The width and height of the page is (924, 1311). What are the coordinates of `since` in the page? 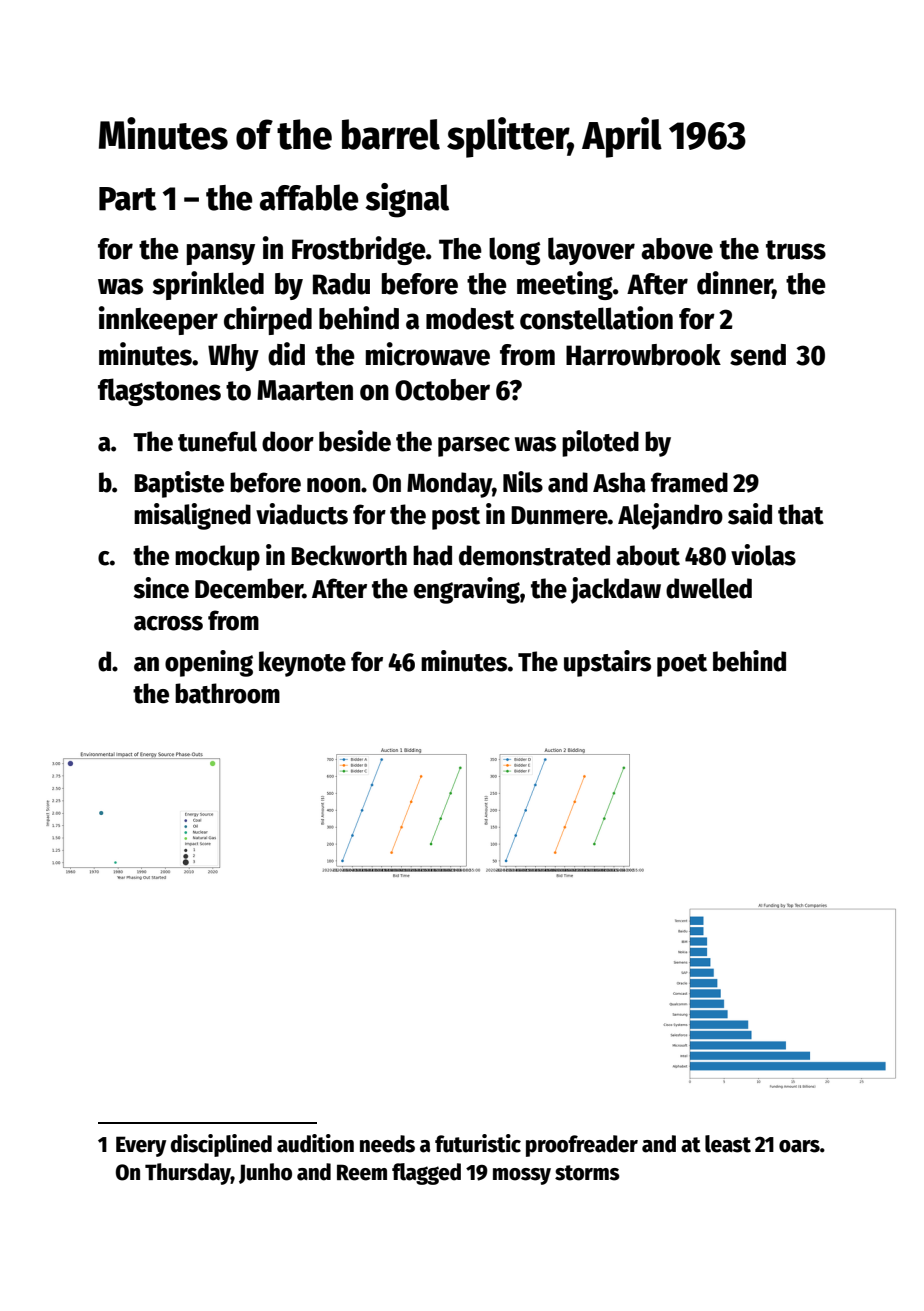 It's located at (161, 588).
